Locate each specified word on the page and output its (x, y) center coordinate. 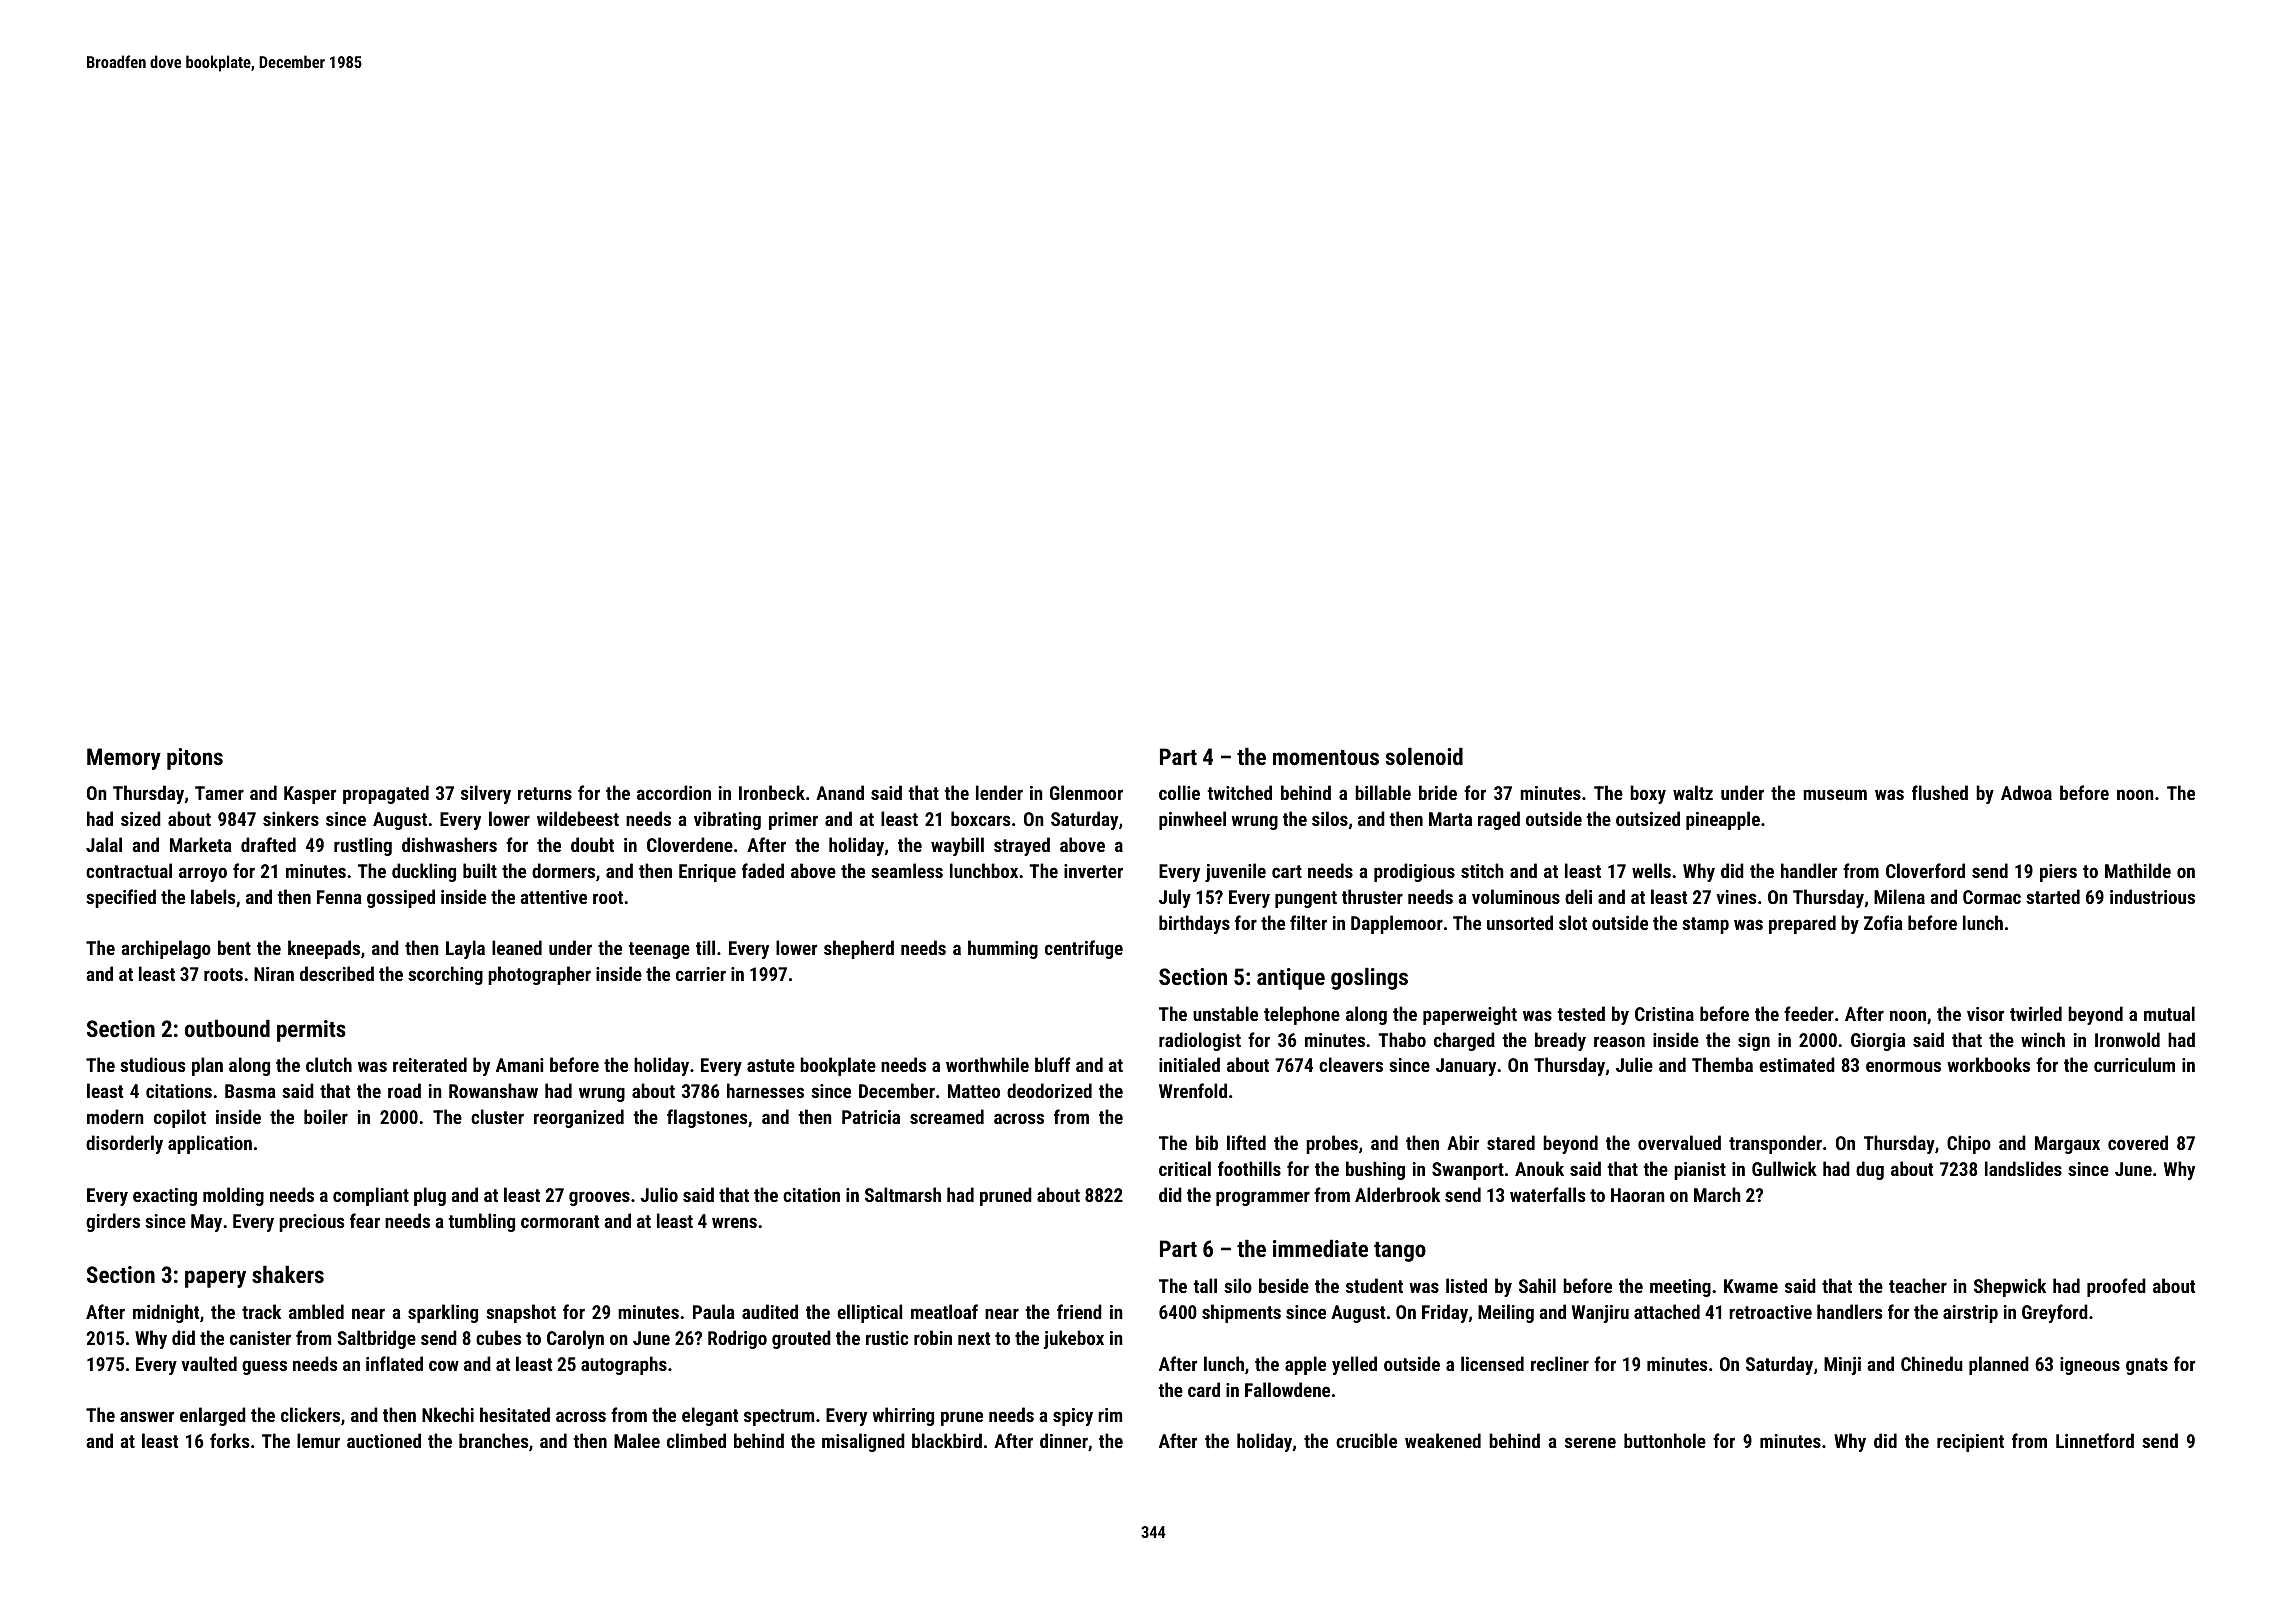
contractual (129, 870)
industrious (2152, 896)
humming (1003, 949)
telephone (1302, 1015)
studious (152, 1064)
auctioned (384, 1440)
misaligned (863, 1442)
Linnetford (2095, 1440)
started (2053, 896)
